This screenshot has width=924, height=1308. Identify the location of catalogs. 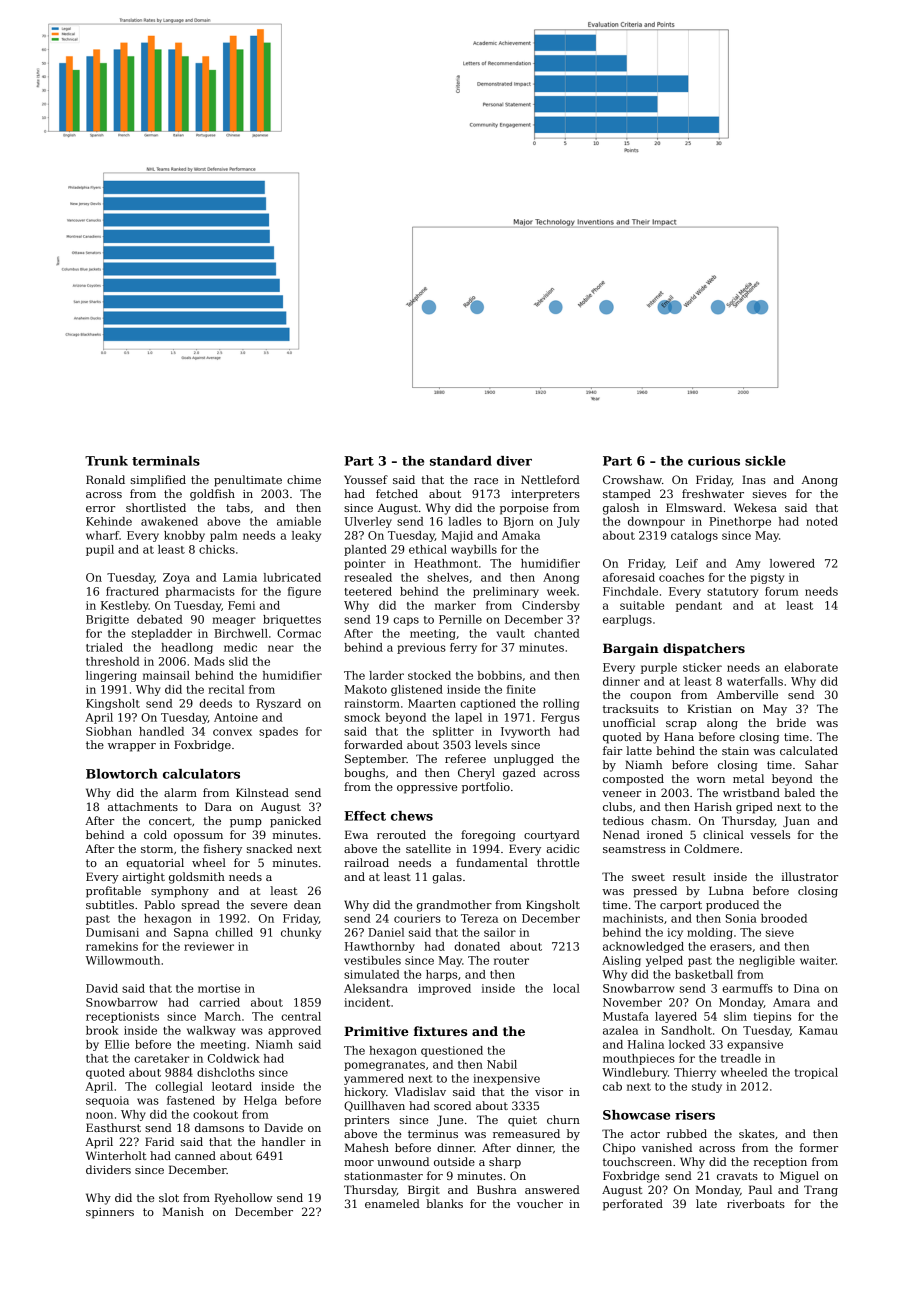
(694, 536).
